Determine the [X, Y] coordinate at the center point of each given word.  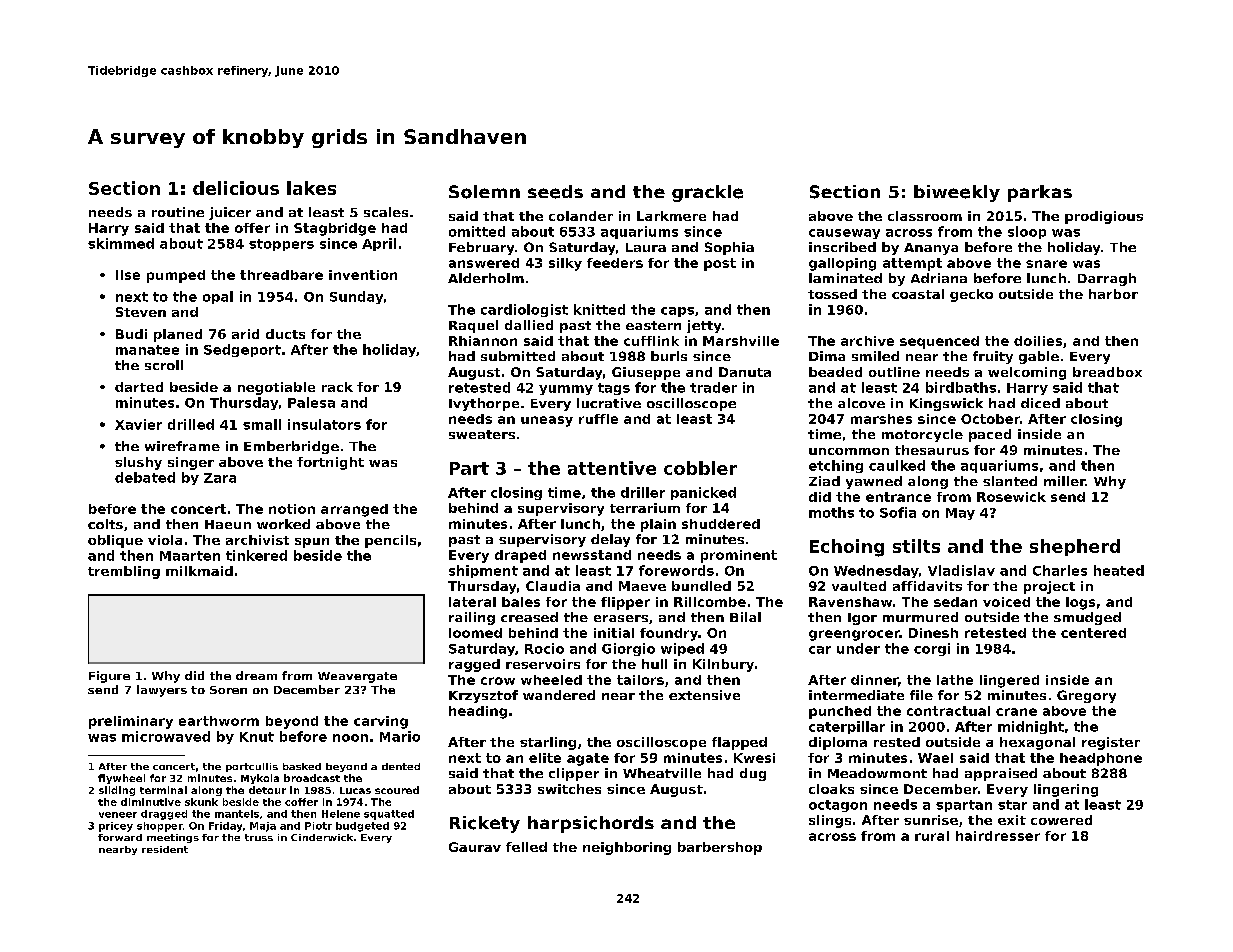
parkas [1040, 193]
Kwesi [754, 758]
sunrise [931, 820]
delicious [236, 188]
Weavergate [357, 677]
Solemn [484, 192]
